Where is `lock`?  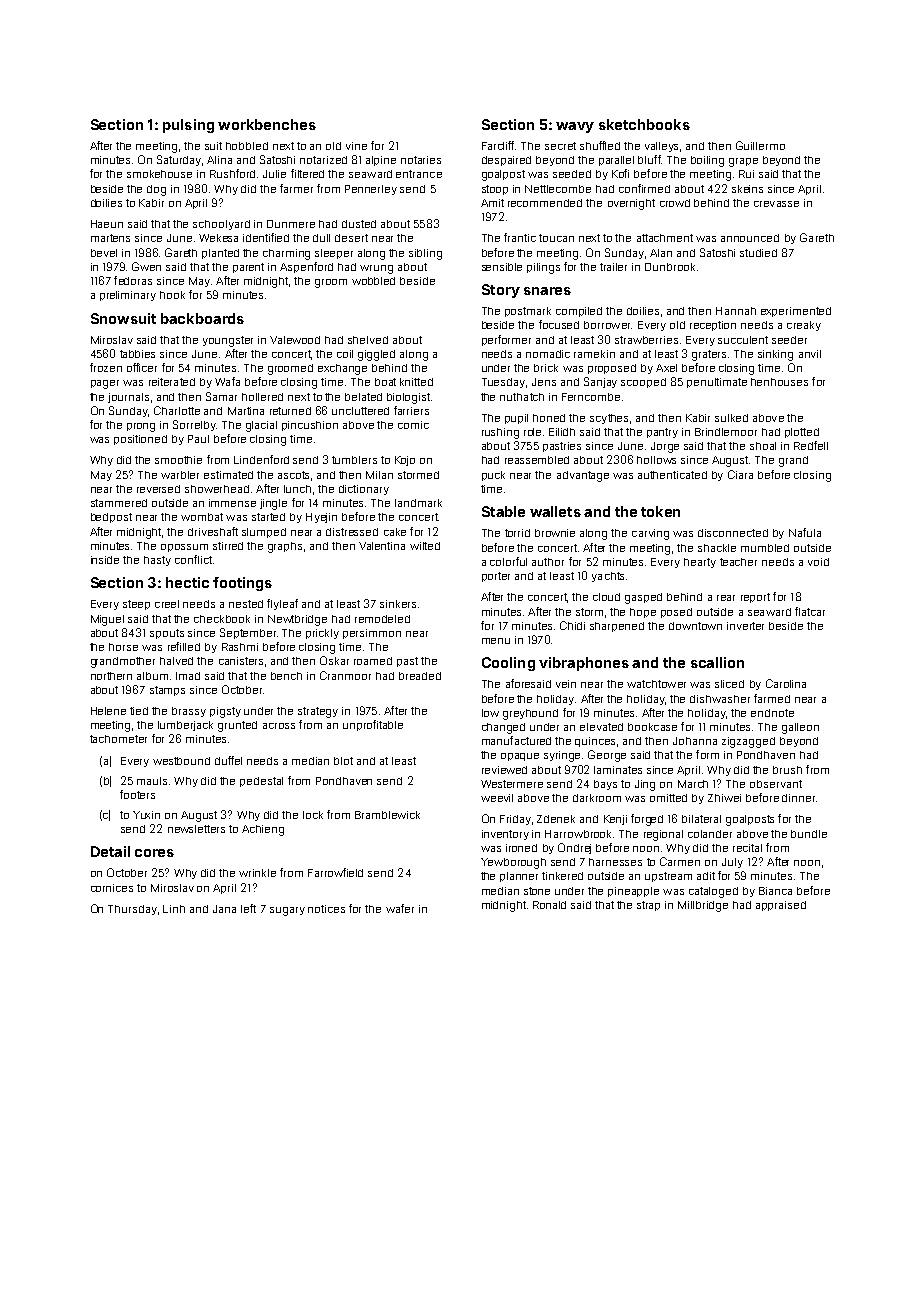 lock is located at coordinates (313, 815).
